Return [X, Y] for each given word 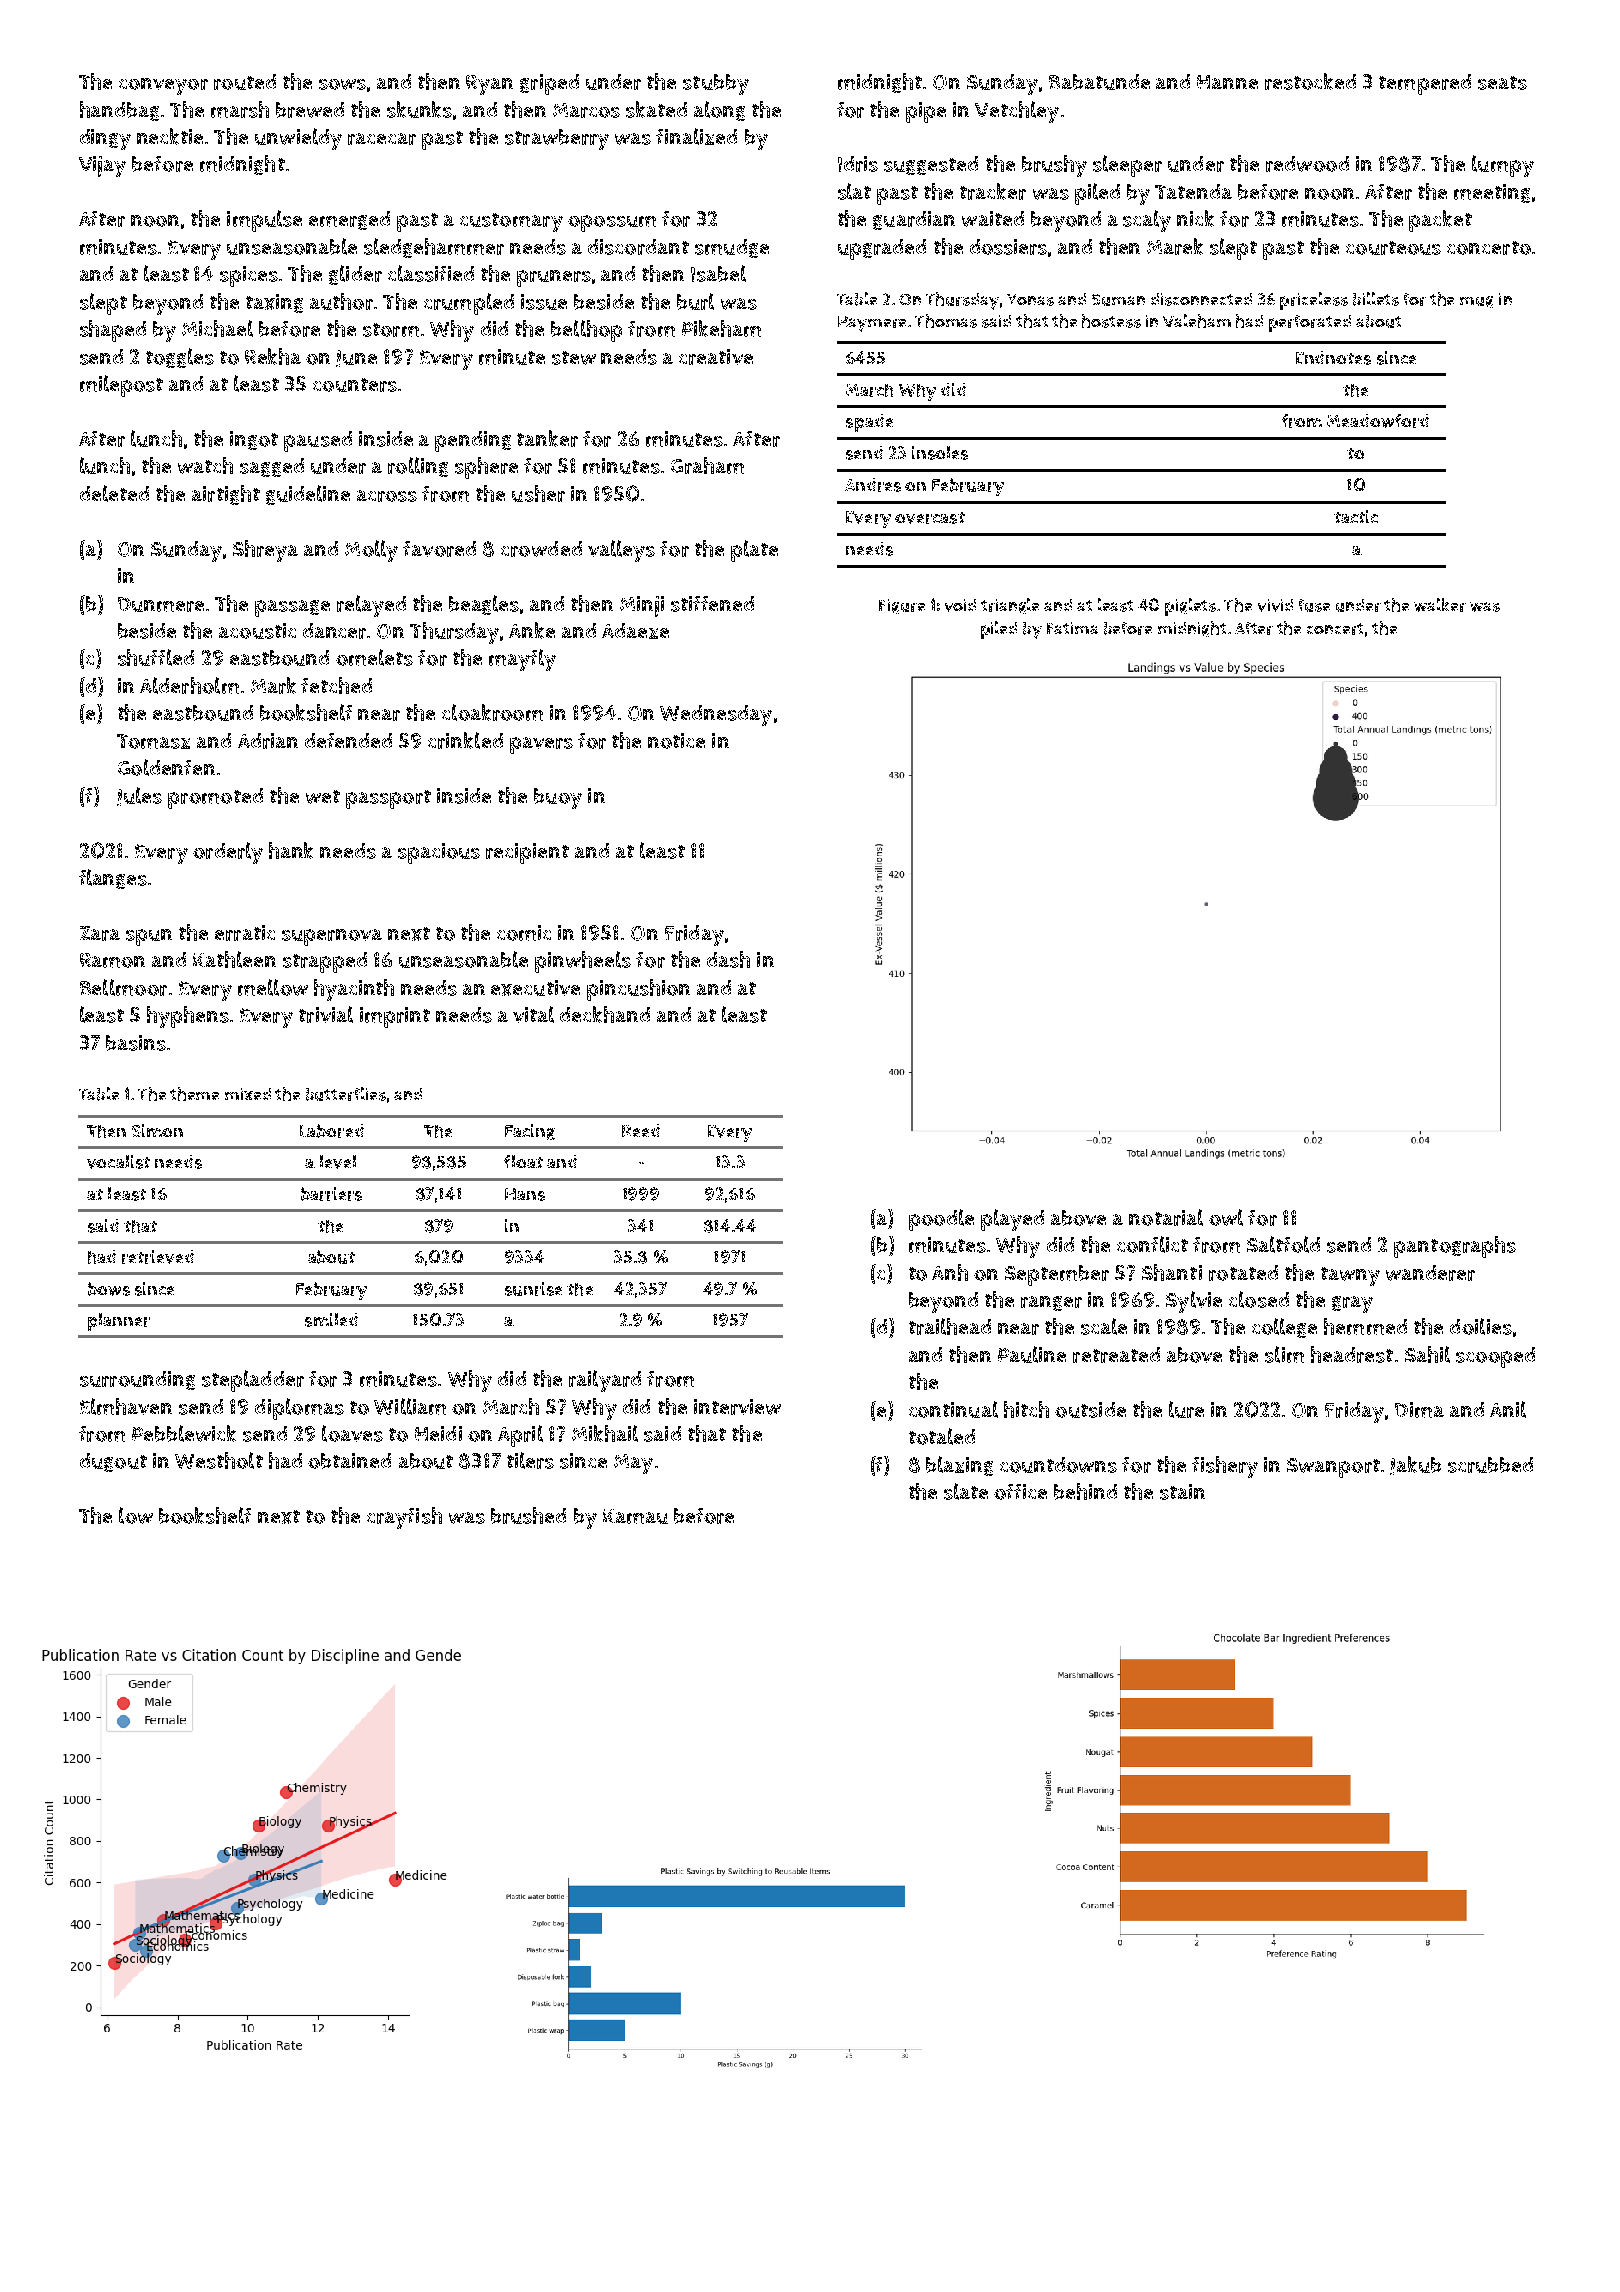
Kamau [635, 1516]
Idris [858, 164]
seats [1502, 83]
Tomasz [153, 741]
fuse [1314, 605]
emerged [349, 220]
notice [676, 741]
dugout [113, 1462]
